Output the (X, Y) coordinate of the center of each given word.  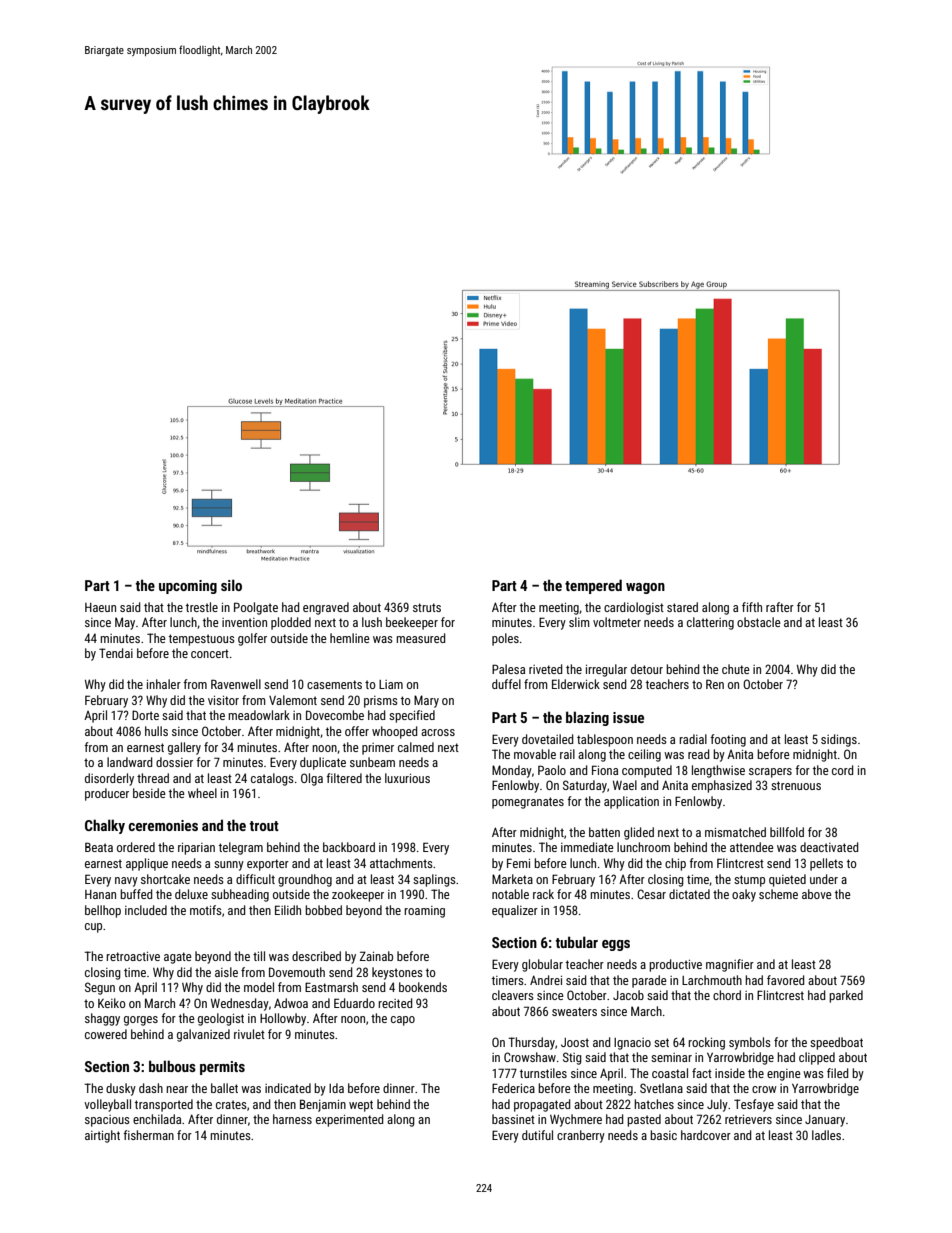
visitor (223, 700)
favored (786, 980)
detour (647, 669)
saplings (434, 880)
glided (639, 833)
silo (231, 585)
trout (264, 826)
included (146, 910)
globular (542, 965)
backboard (349, 847)
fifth (752, 607)
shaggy (102, 1019)
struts (427, 607)
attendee (752, 847)
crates (231, 1104)
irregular (606, 670)
